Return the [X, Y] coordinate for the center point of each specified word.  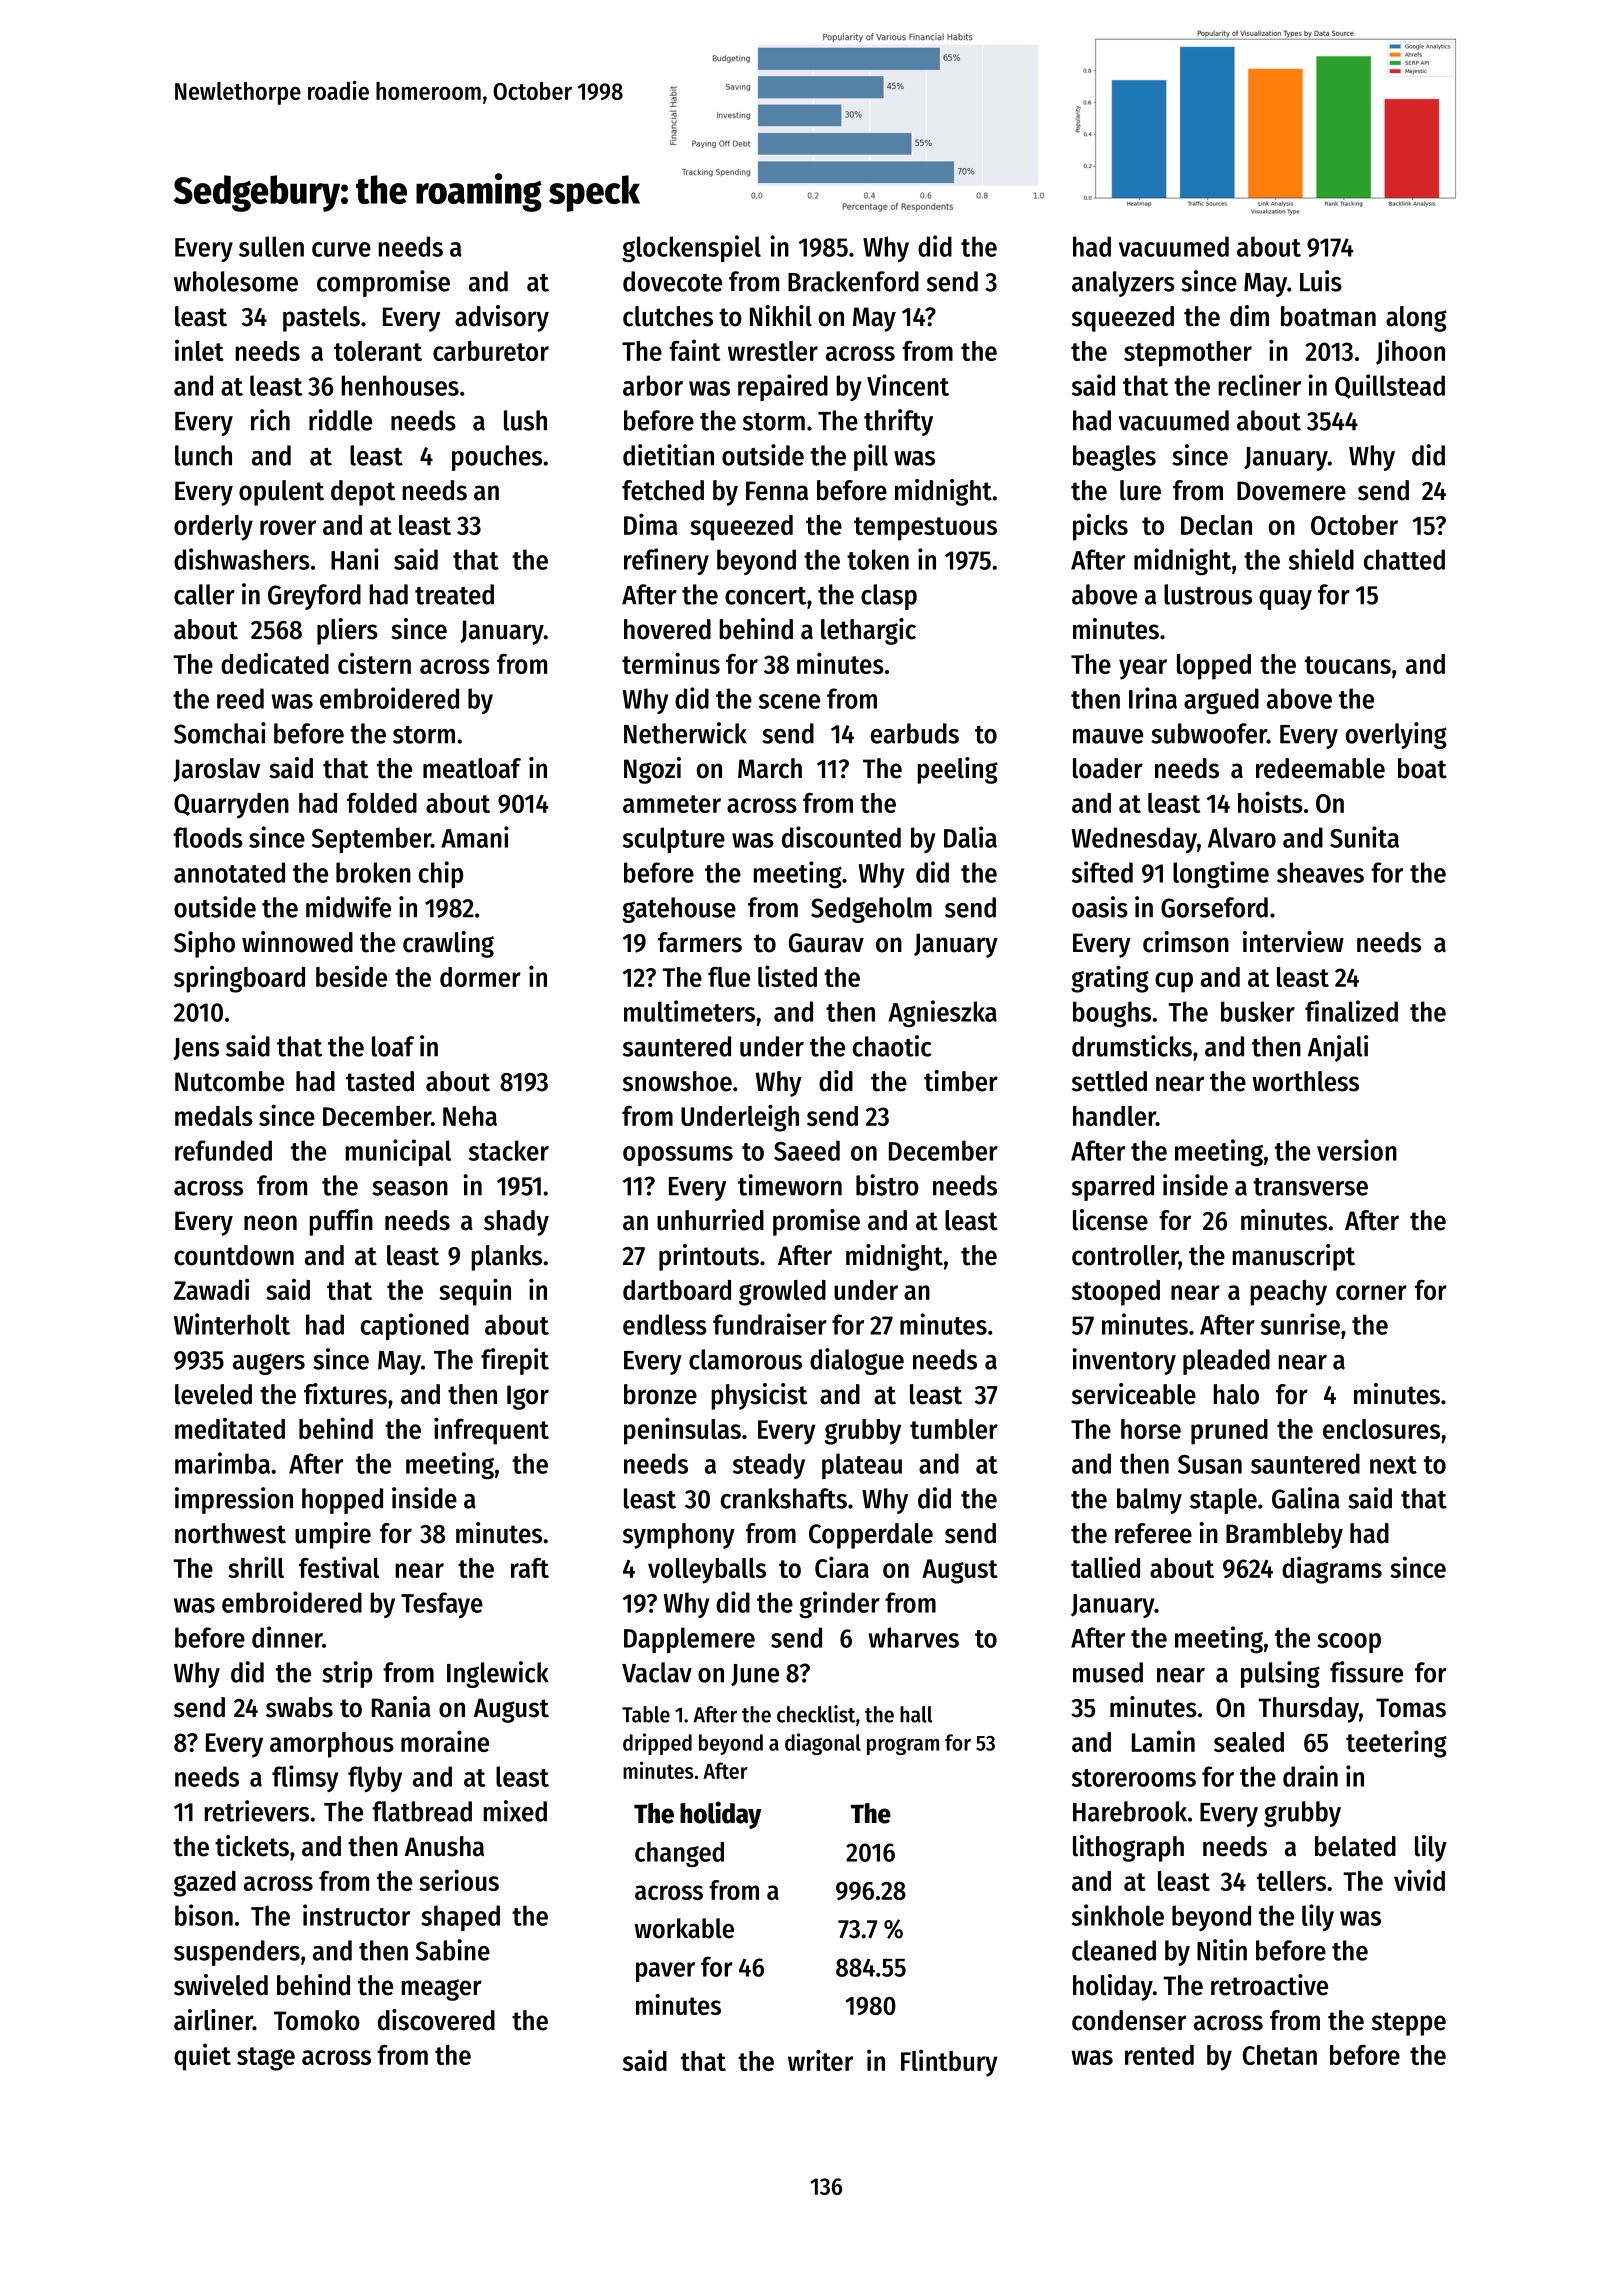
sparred [1113, 1188]
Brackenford [853, 281]
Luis [1321, 281]
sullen [271, 246]
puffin [341, 1222]
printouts [709, 1257]
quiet [202, 2057]
